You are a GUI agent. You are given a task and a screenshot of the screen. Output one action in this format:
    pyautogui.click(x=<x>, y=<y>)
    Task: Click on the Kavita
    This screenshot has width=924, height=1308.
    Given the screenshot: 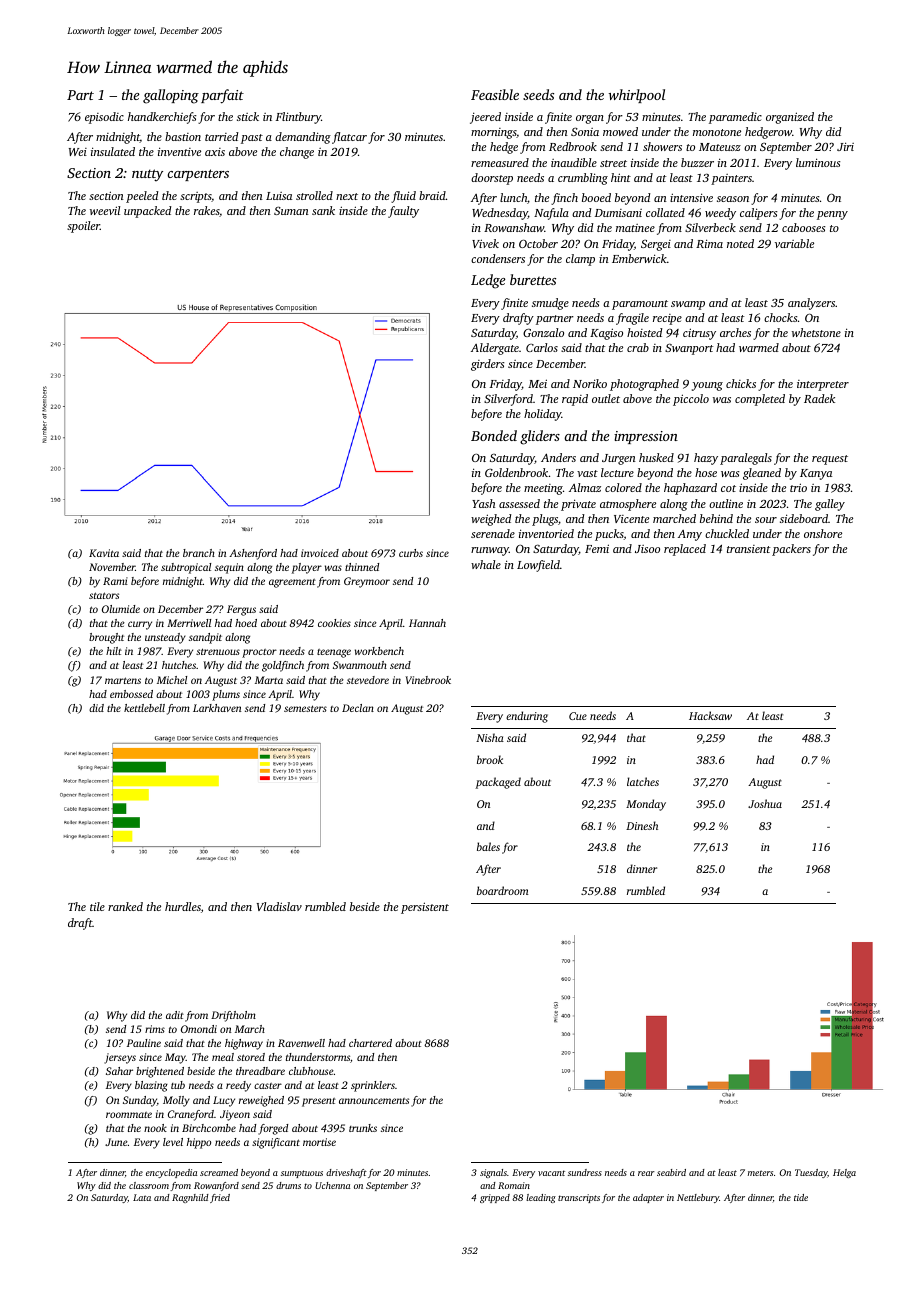 What is the action you would take?
    pyautogui.click(x=104, y=553)
